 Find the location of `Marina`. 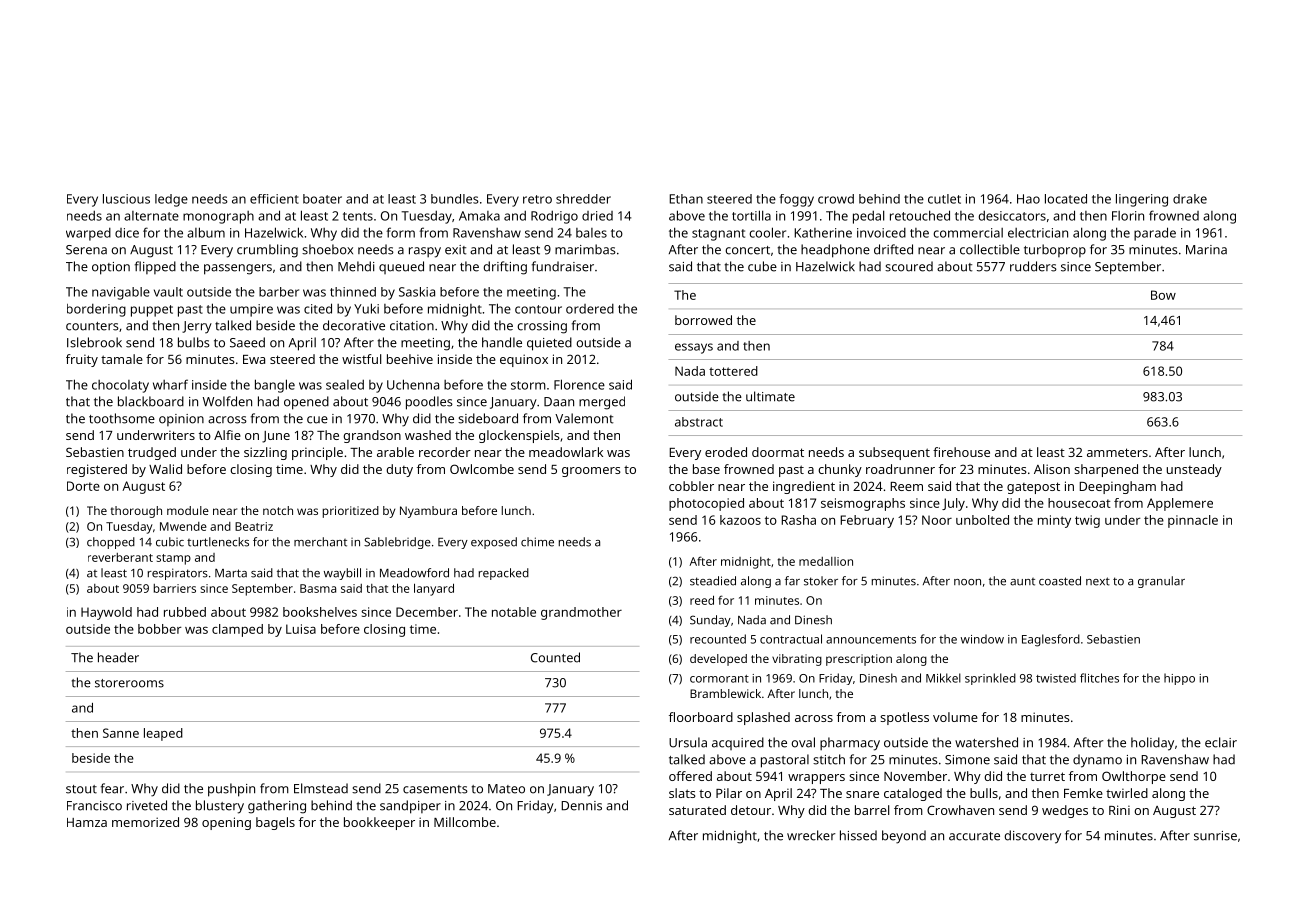

Marina is located at coordinates (1206, 250).
